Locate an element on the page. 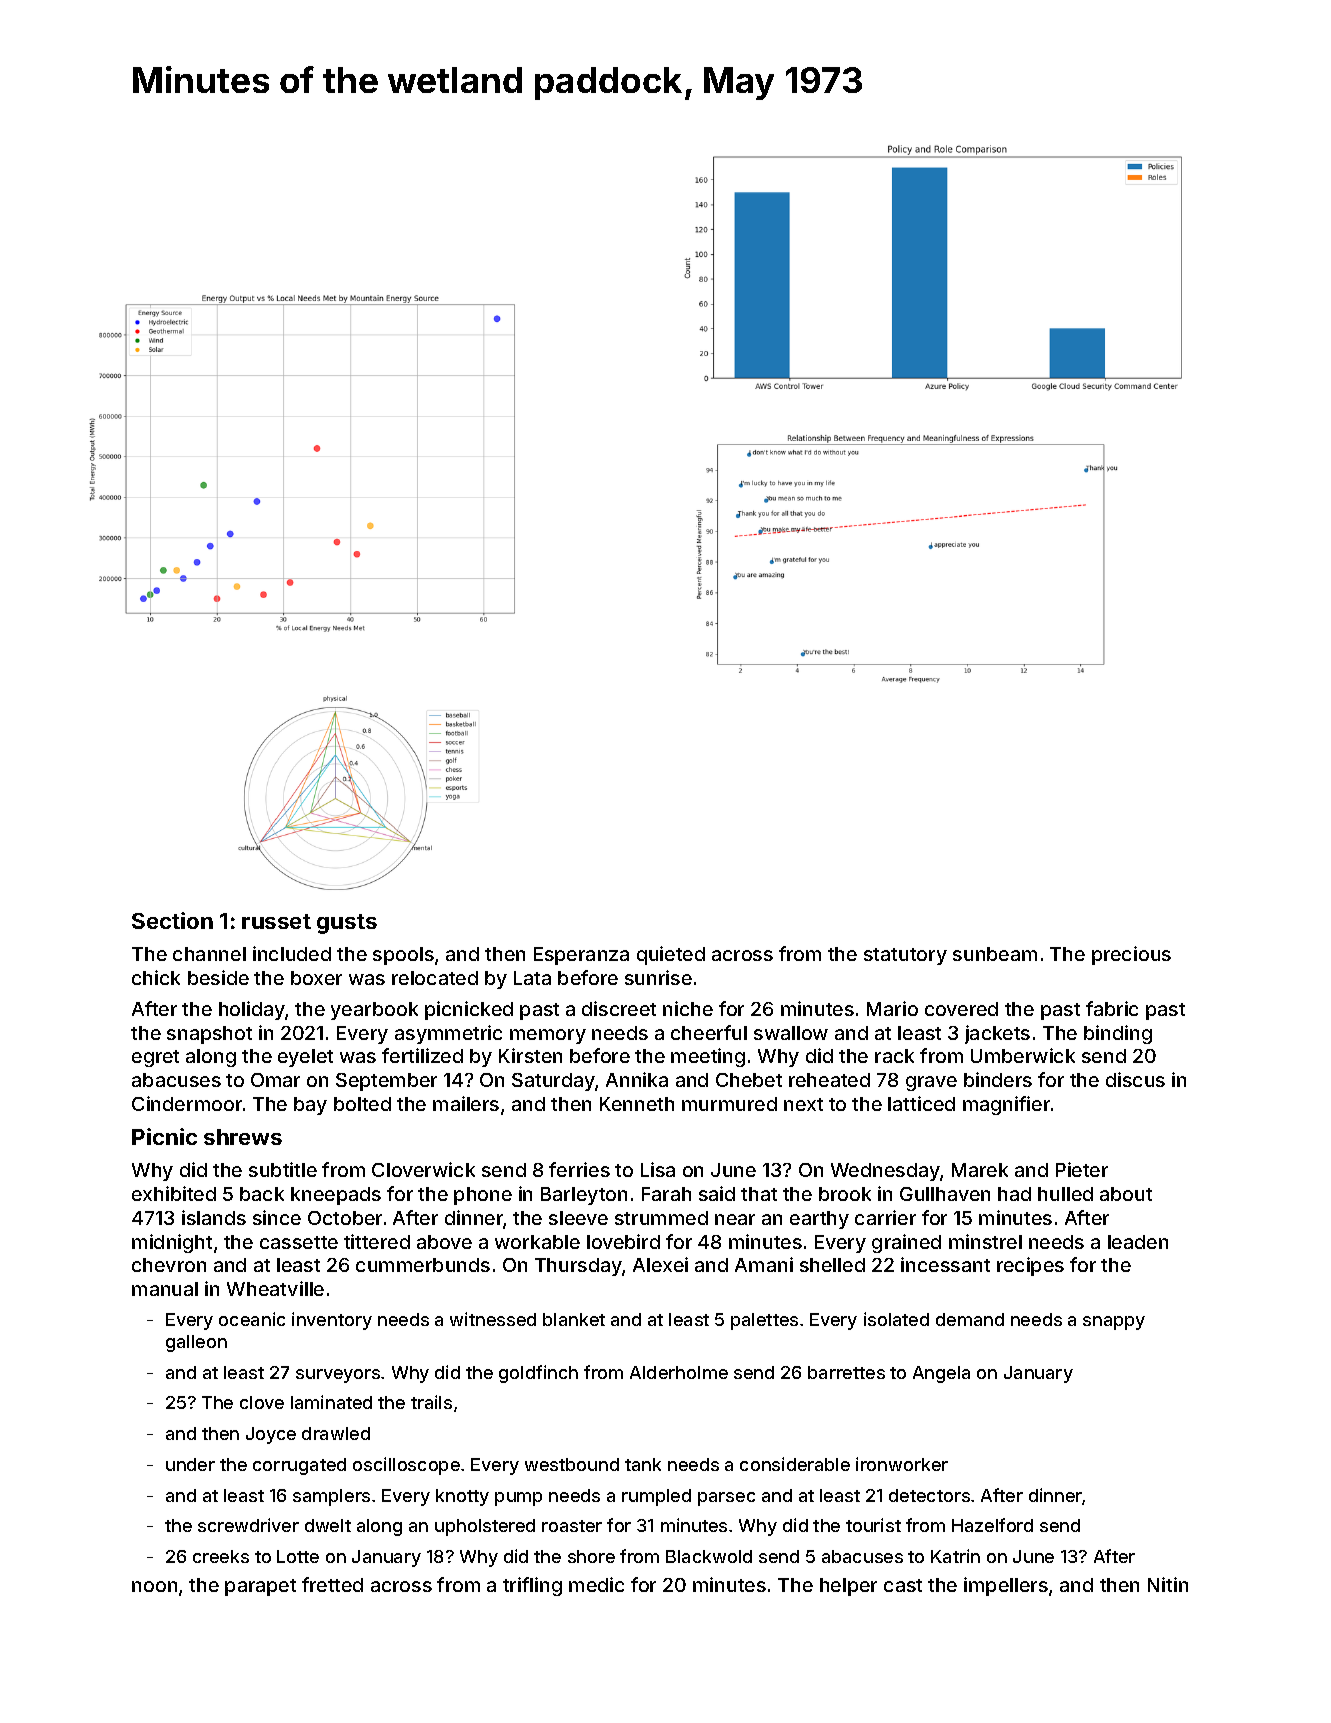 This page has height=1723, width=1331. fabric is located at coordinates (1112, 1008).
